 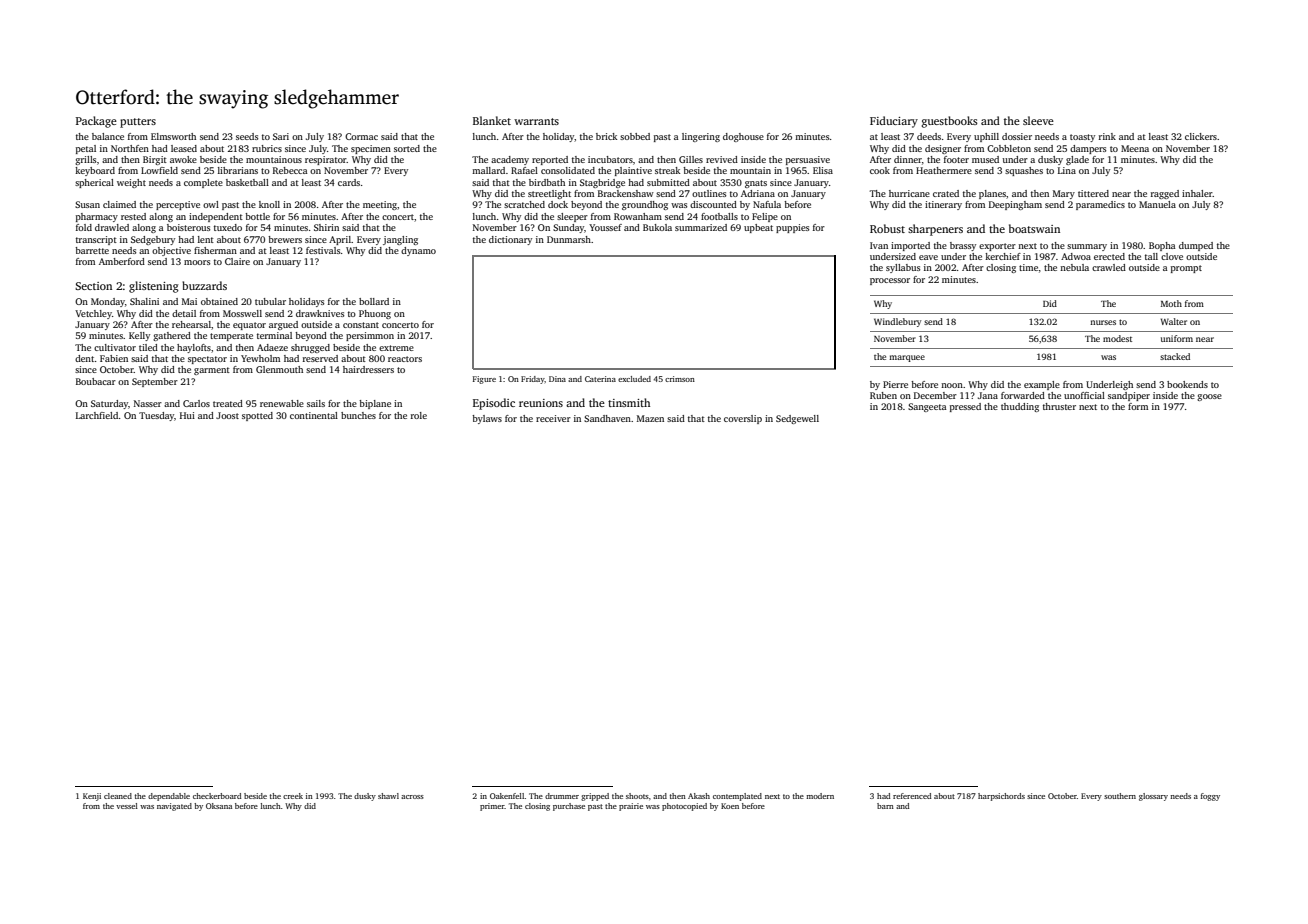 I want to click on shoots, so click(x=637, y=796).
